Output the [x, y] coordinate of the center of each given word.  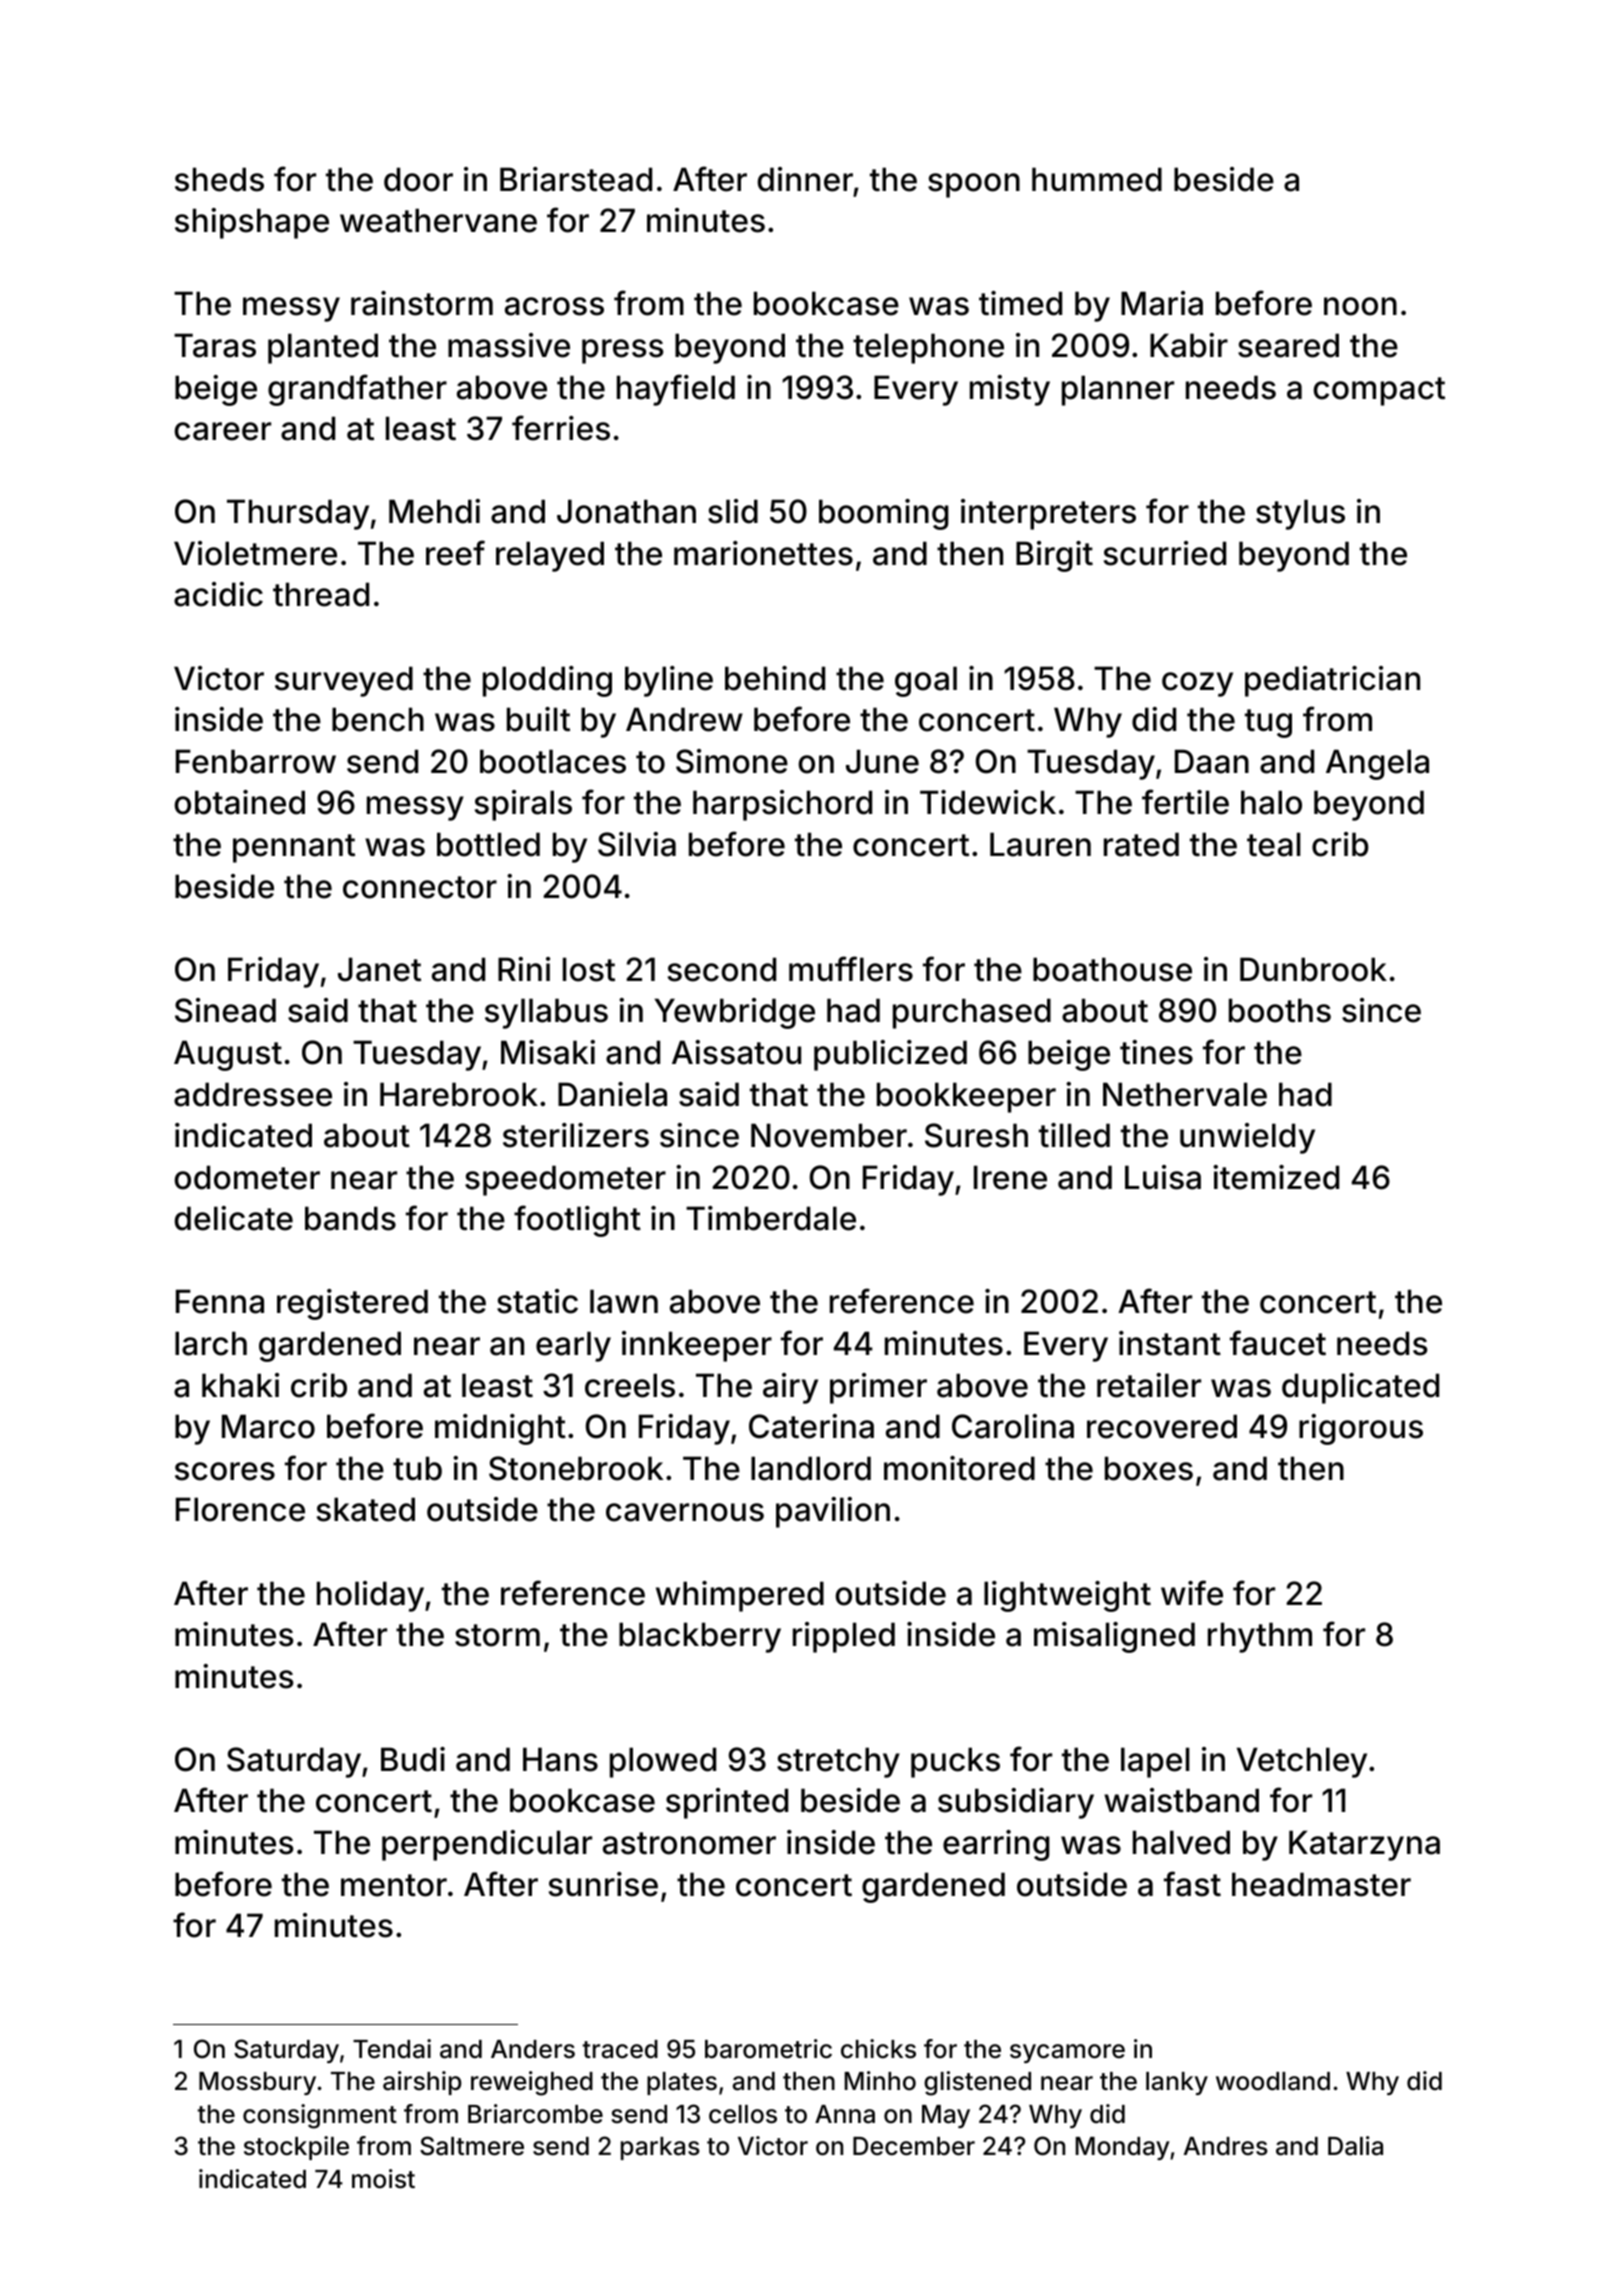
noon [1360, 306]
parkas [660, 2148]
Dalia [1355, 2146]
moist [383, 2179]
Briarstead [576, 179]
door [418, 179]
